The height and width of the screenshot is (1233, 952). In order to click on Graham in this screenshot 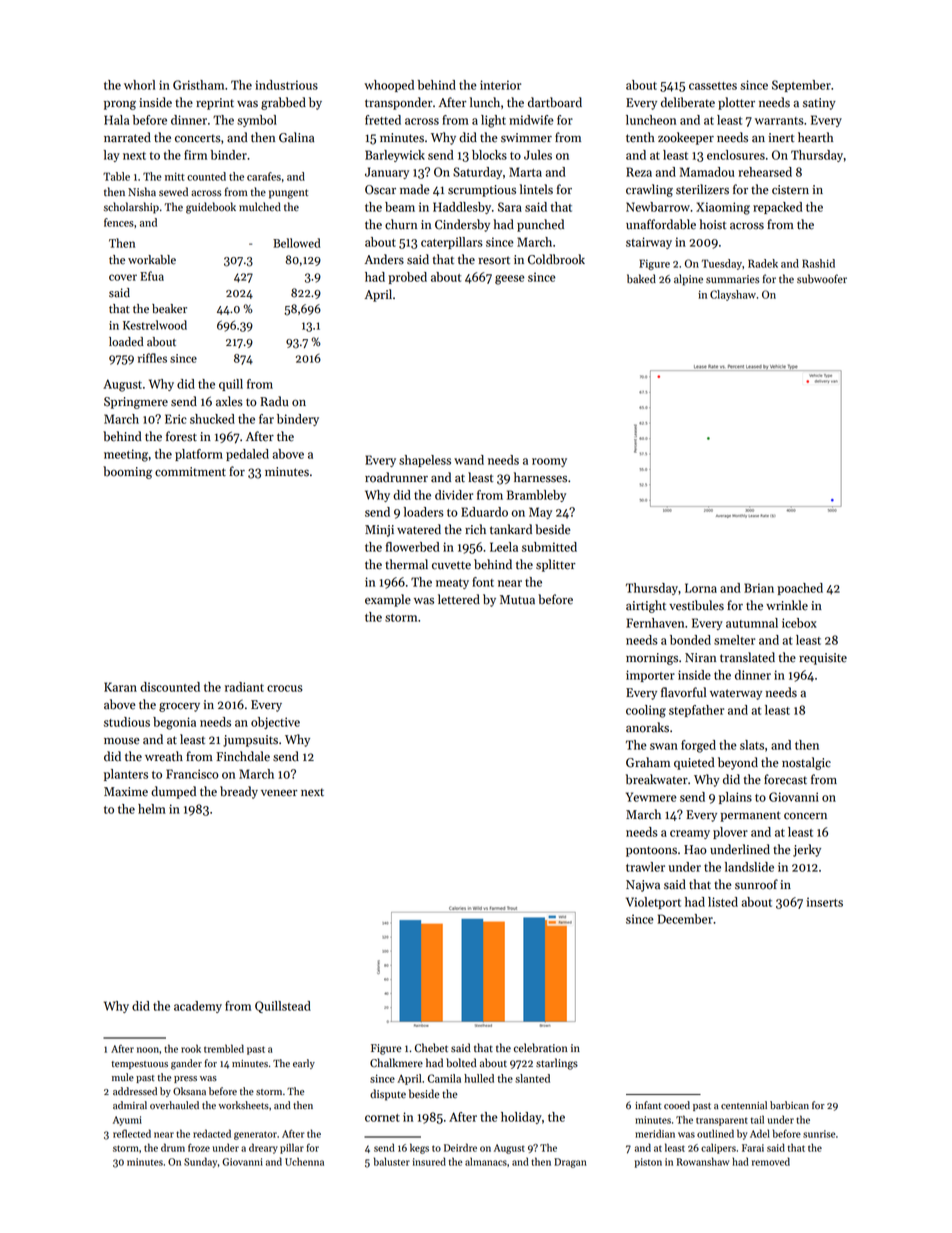, I will do `click(648, 762)`.
